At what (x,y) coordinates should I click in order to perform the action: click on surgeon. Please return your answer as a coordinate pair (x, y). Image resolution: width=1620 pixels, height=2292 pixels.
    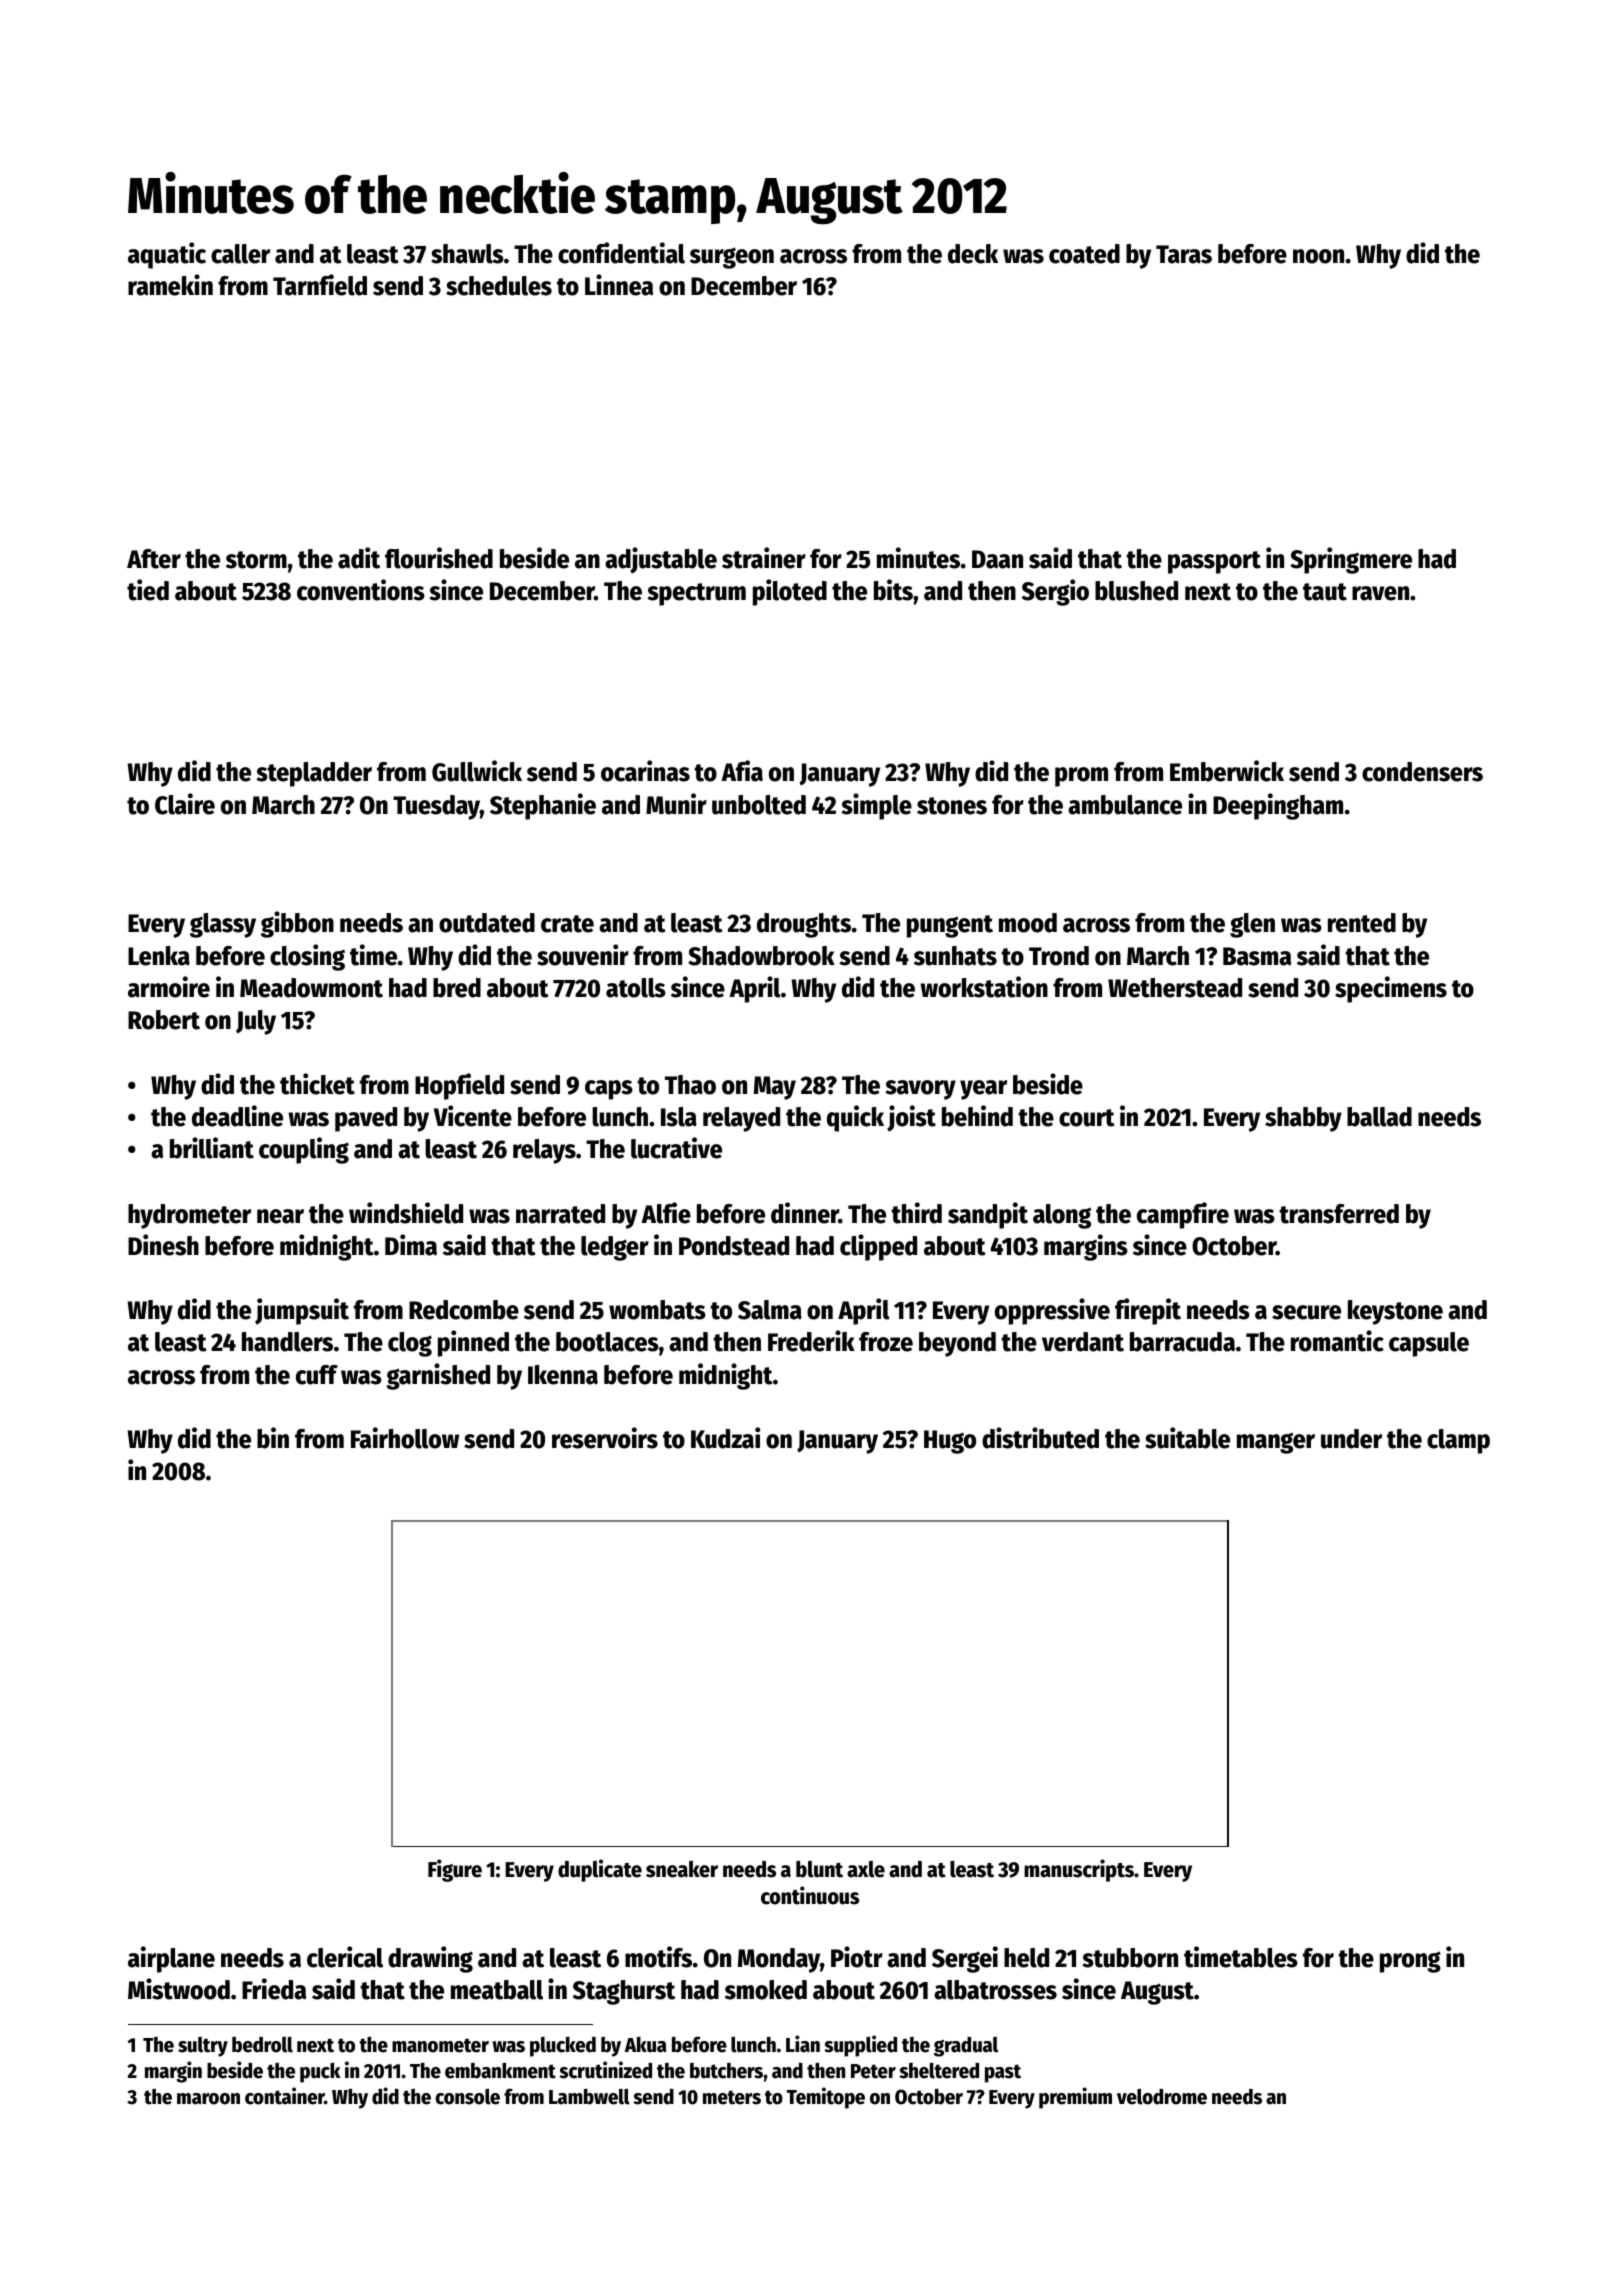
    Looking at the image, I should click on (732, 258).
